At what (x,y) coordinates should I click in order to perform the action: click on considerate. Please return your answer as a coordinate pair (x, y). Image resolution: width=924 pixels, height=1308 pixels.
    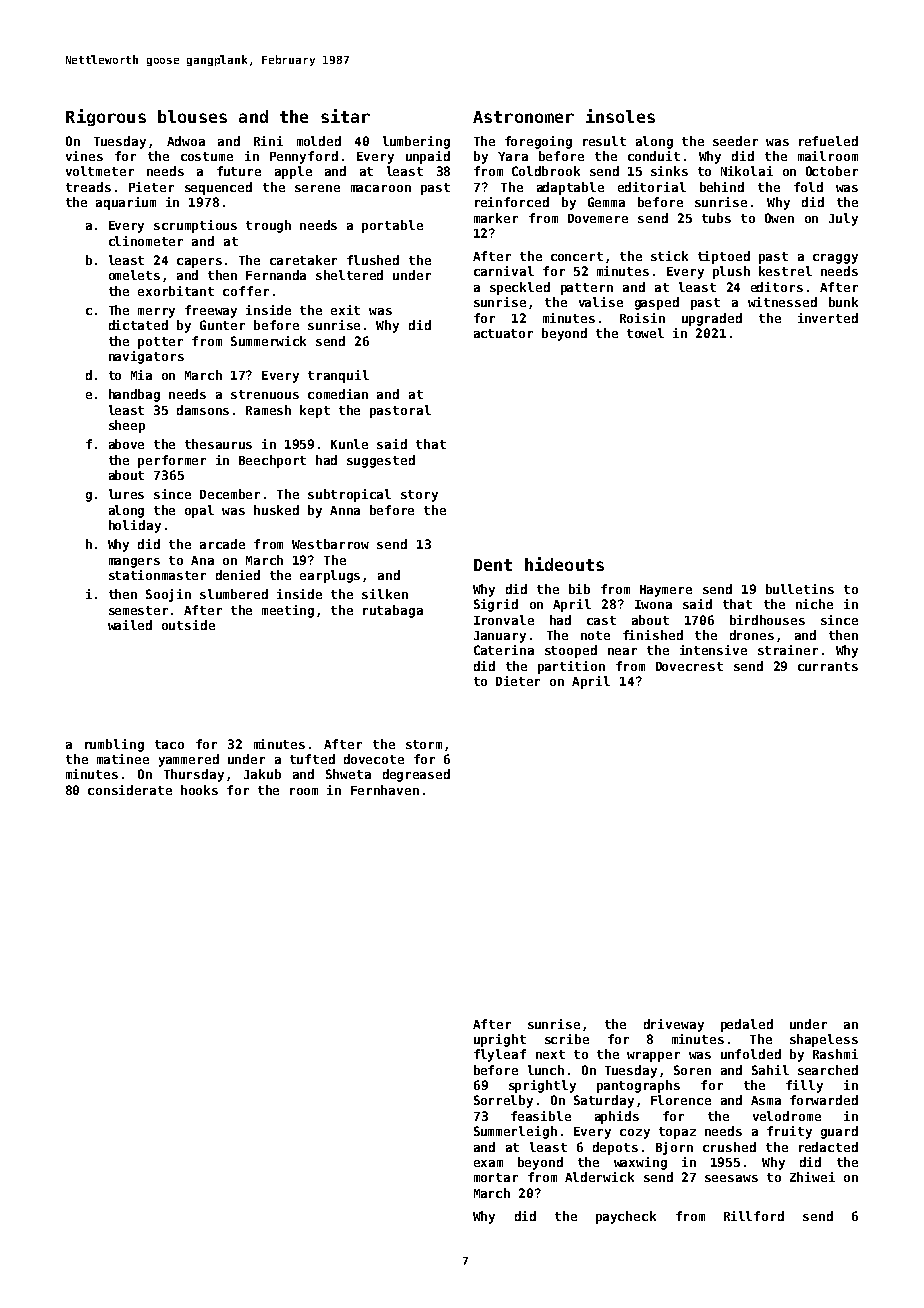
    Looking at the image, I should click on (130, 790).
